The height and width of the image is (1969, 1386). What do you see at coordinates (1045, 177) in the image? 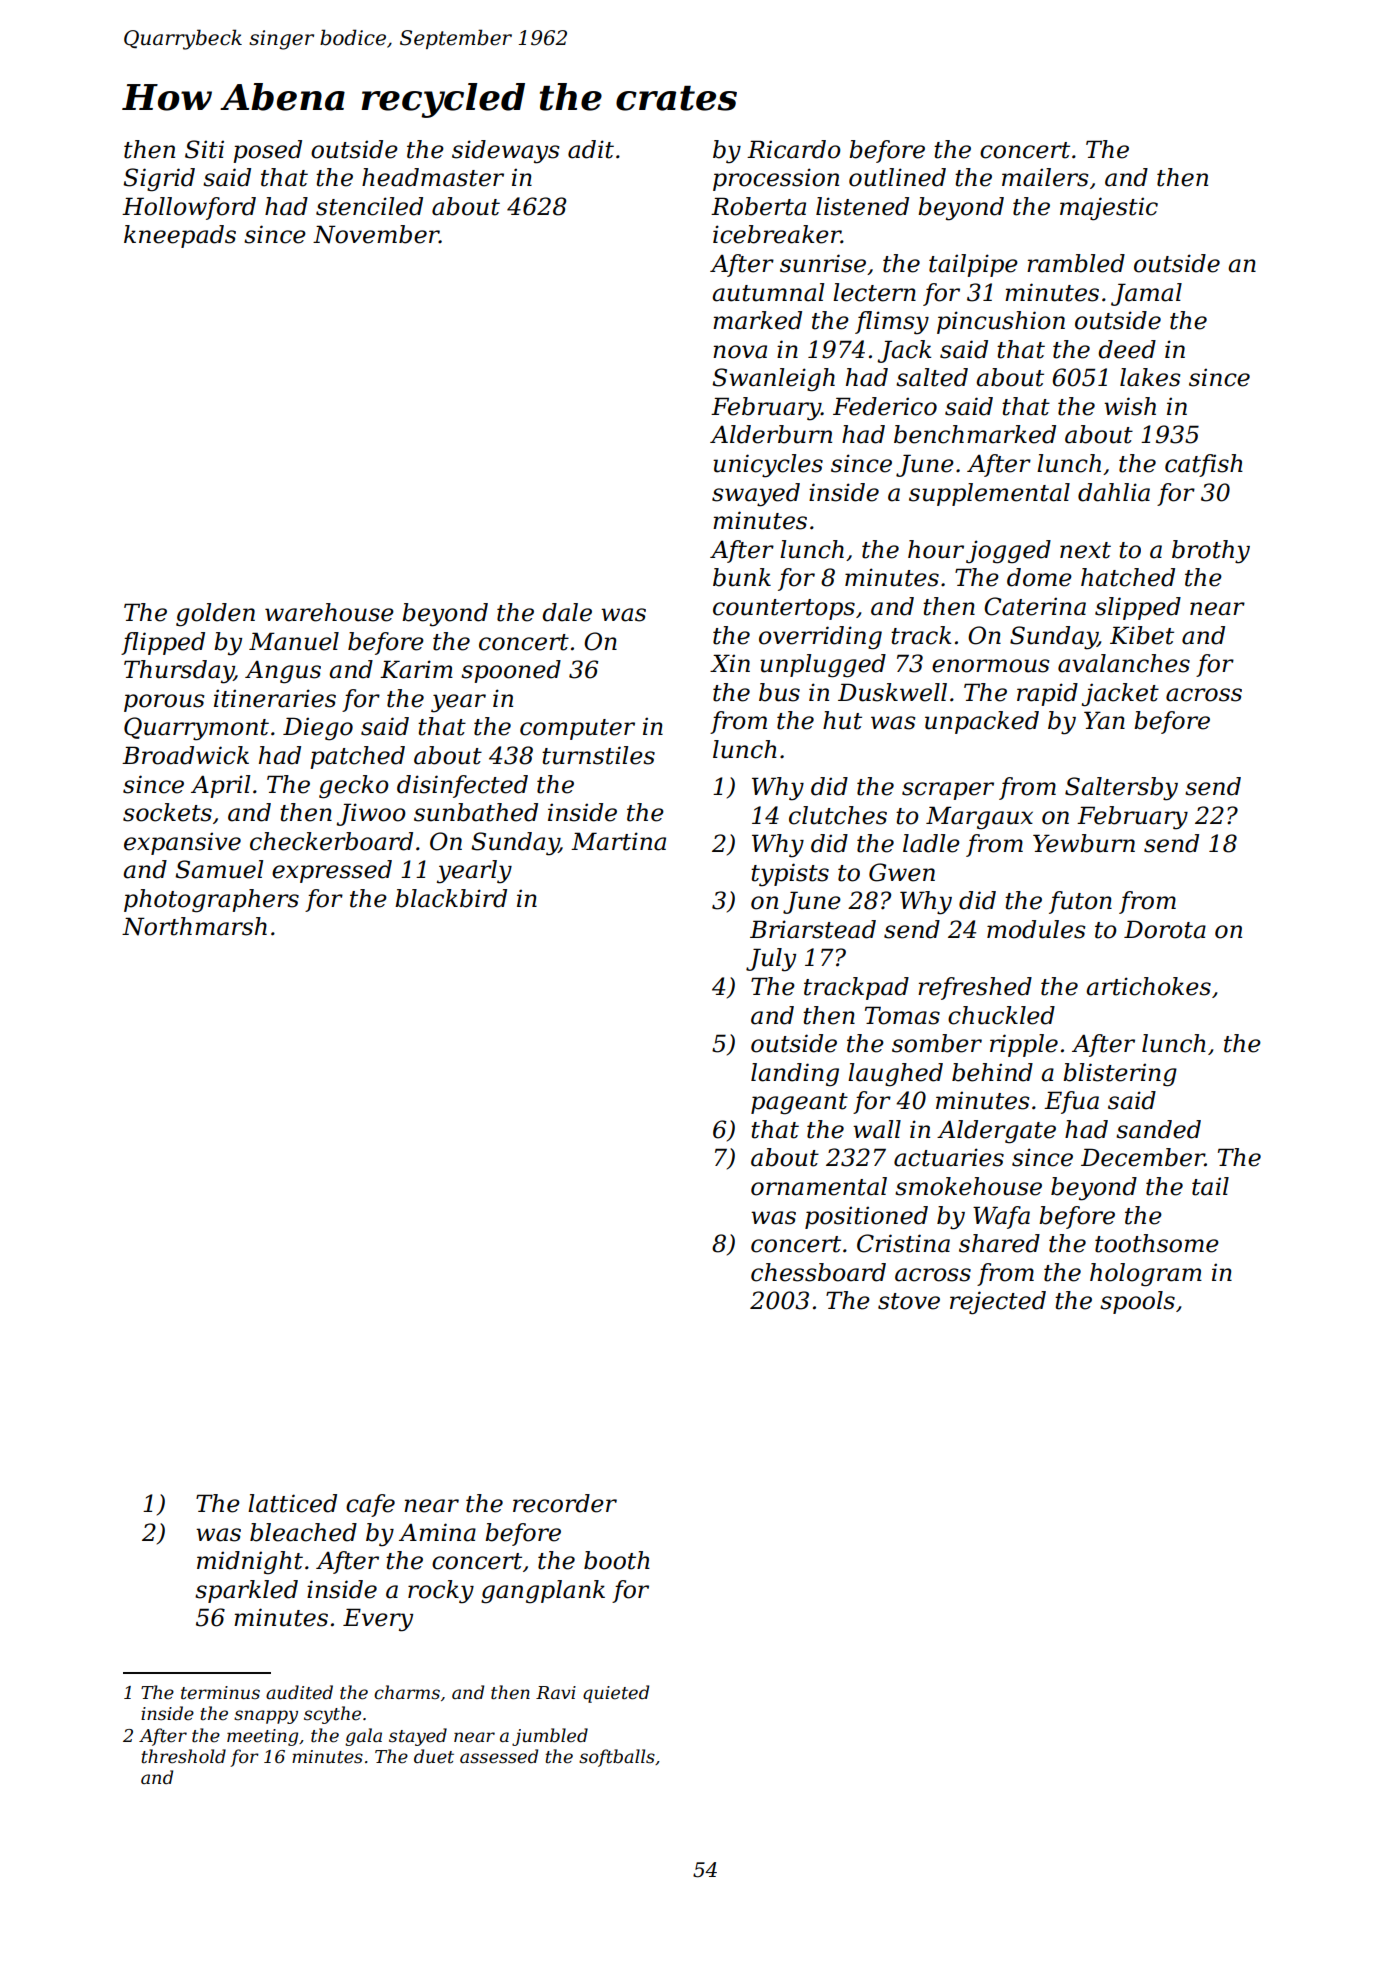
I see `mailers` at bounding box center [1045, 177].
